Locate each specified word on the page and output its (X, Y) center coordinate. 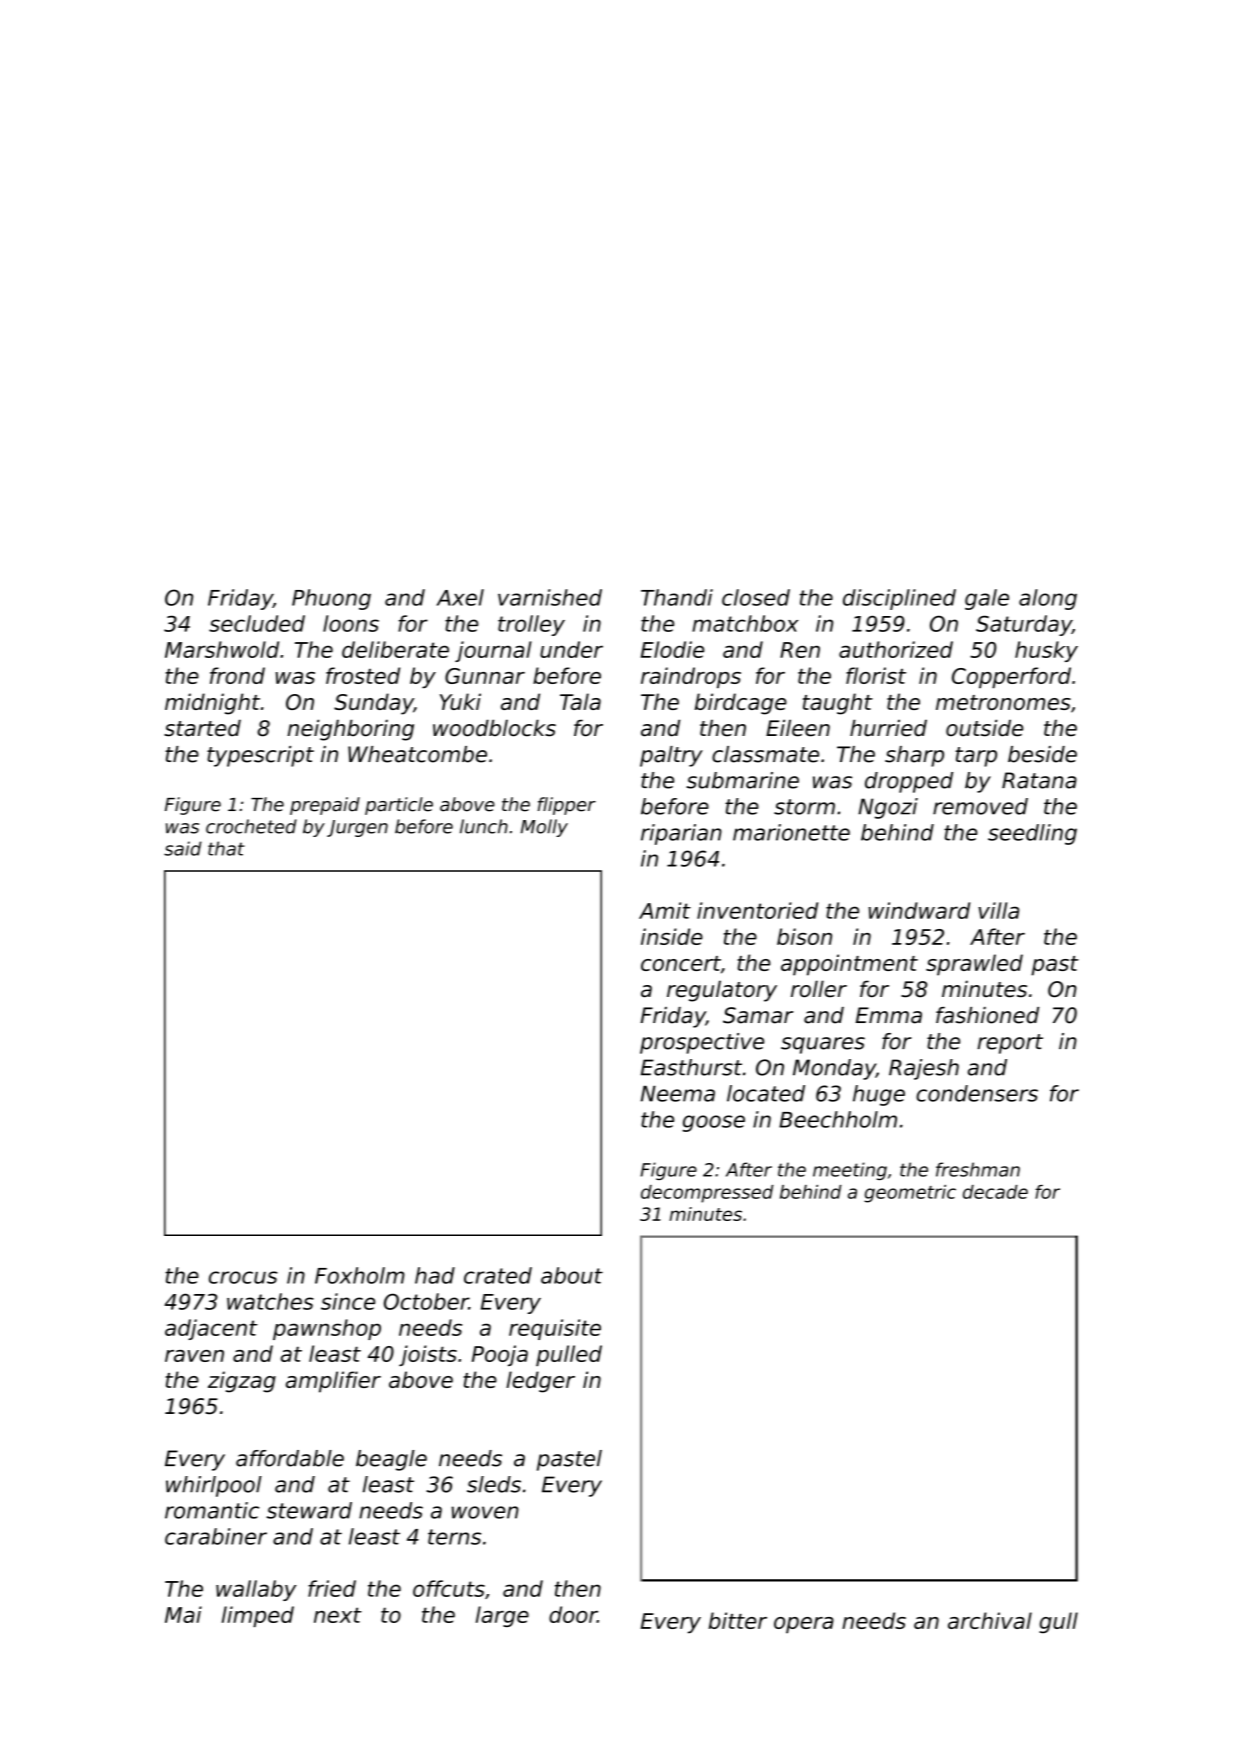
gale (987, 599)
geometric (910, 1194)
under (571, 649)
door (573, 1614)
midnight (212, 704)
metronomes (1003, 702)
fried (332, 1588)
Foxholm (360, 1275)
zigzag (242, 1382)
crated (498, 1275)
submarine (742, 780)
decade (995, 1192)
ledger (540, 1382)
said (183, 848)
